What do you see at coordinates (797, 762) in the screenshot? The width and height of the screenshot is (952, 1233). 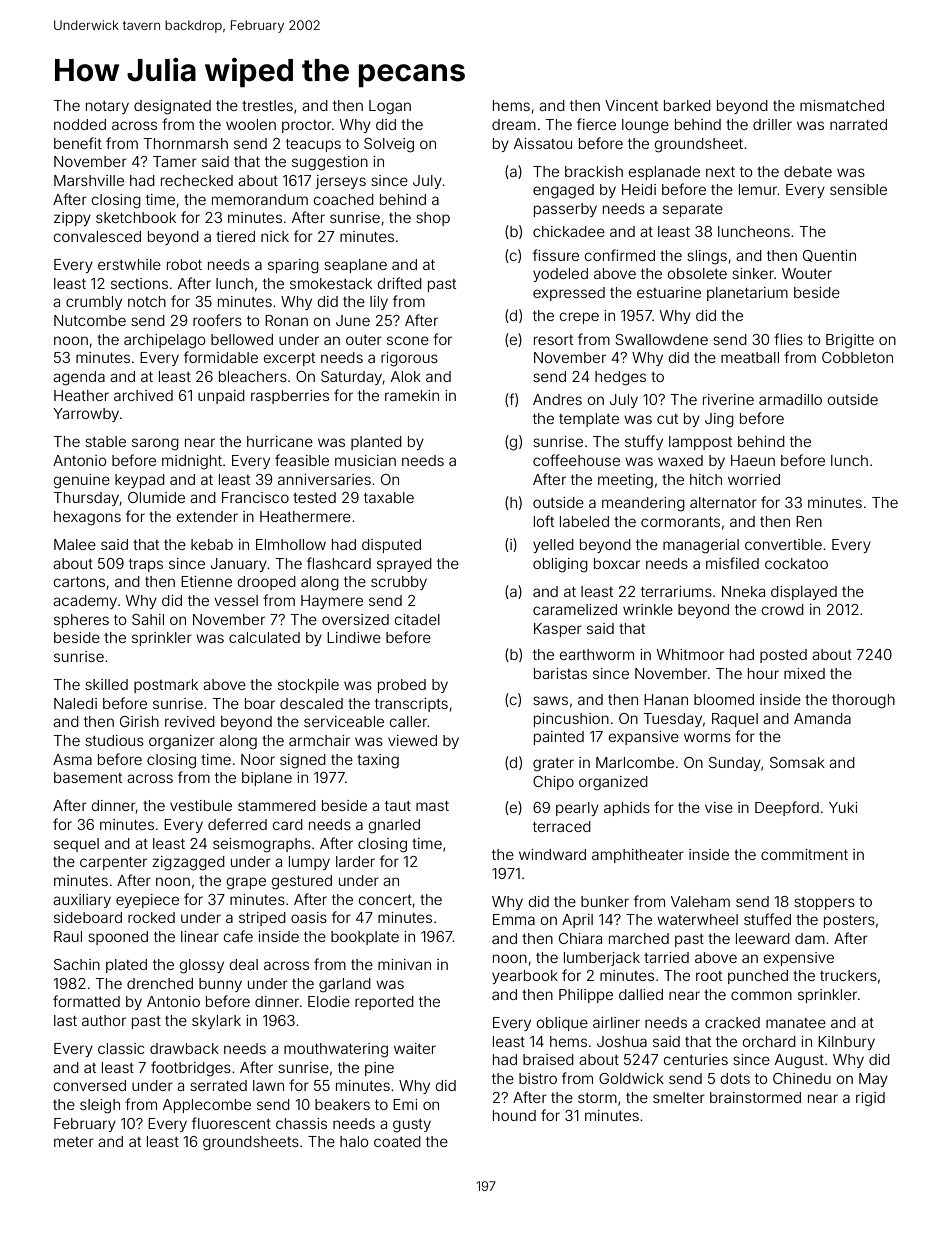 I see `Somsak` at bounding box center [797, 762].
